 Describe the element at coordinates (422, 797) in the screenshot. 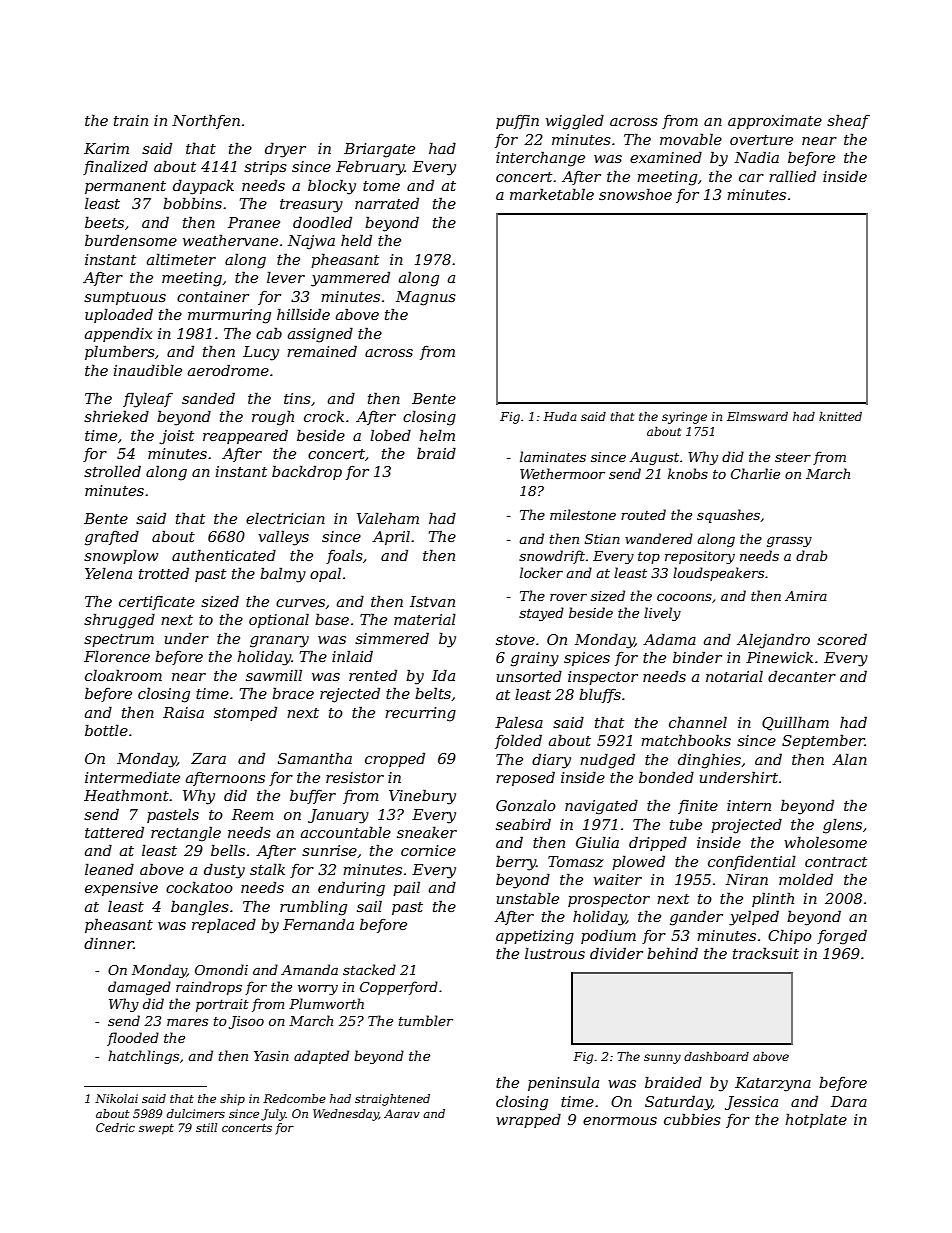

I see `Vinebury` at that location.
